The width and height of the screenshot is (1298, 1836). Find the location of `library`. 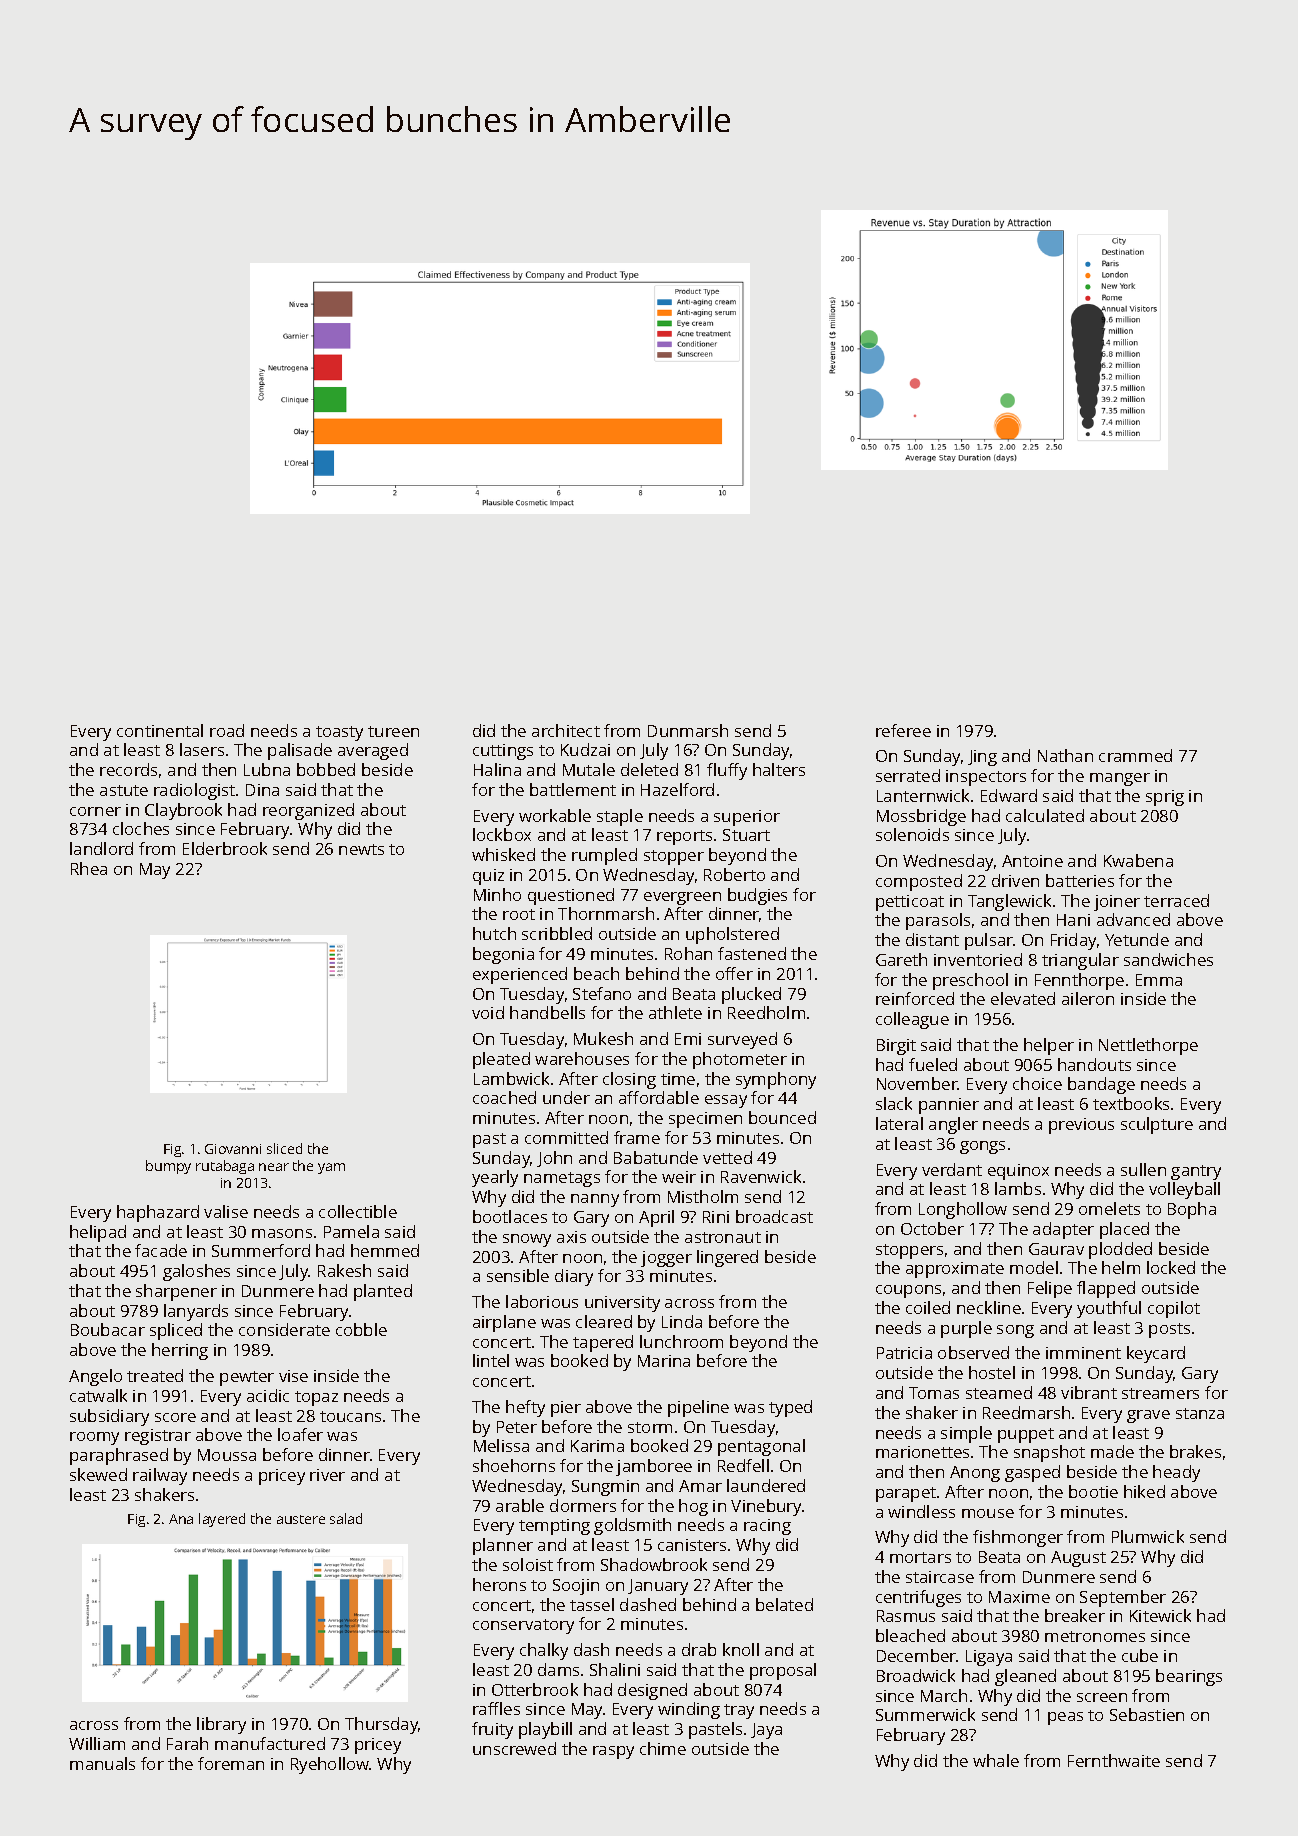

library is located at coordinates (221, 1725).
